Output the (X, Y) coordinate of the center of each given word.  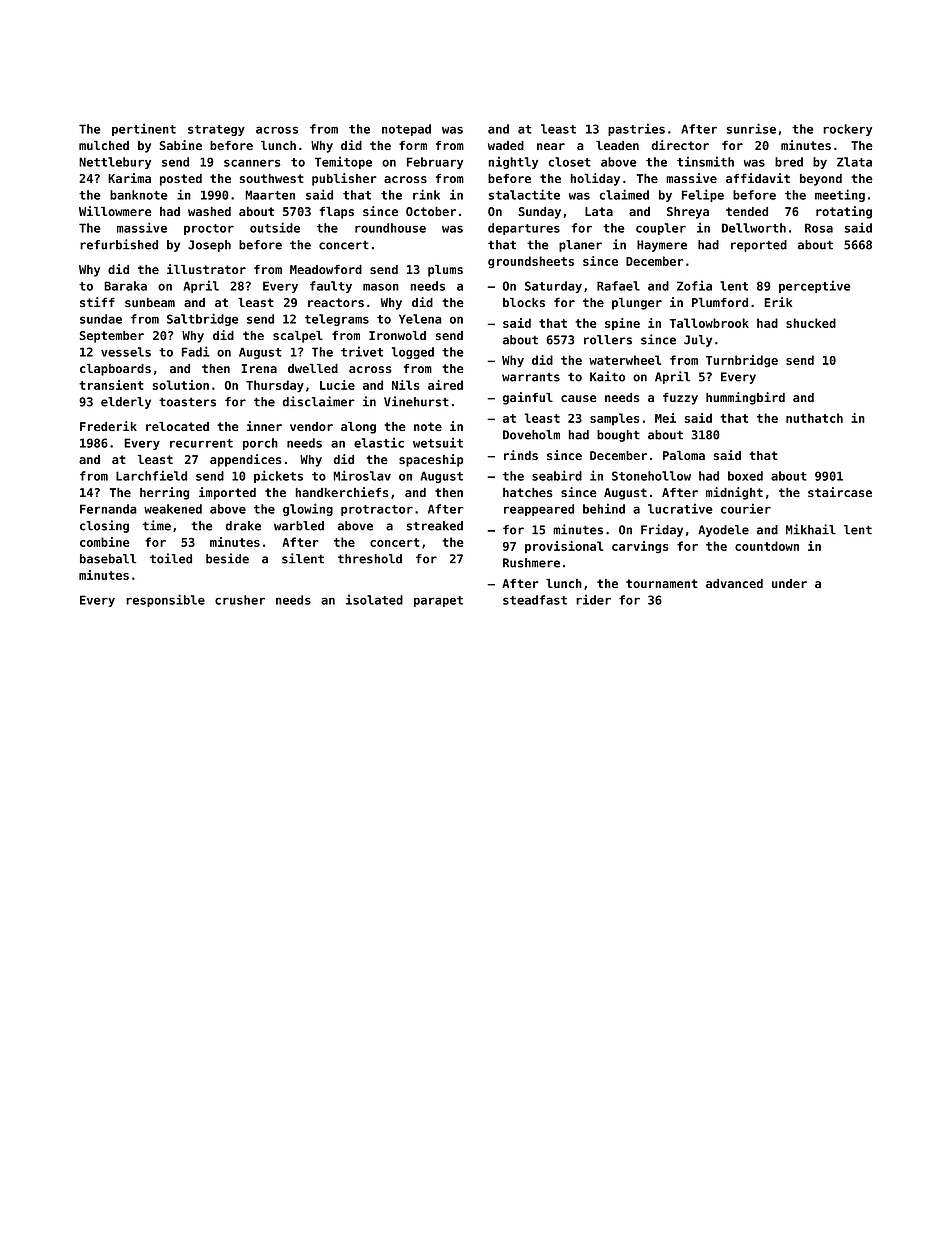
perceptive (814, 286)
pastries (636, 129)
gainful (528, 398)
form (413, 145)
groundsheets (531, 262)
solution (181, 385)
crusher (240, 600)
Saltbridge (202, 319)
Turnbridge (742, 361)
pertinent (144, 129)
